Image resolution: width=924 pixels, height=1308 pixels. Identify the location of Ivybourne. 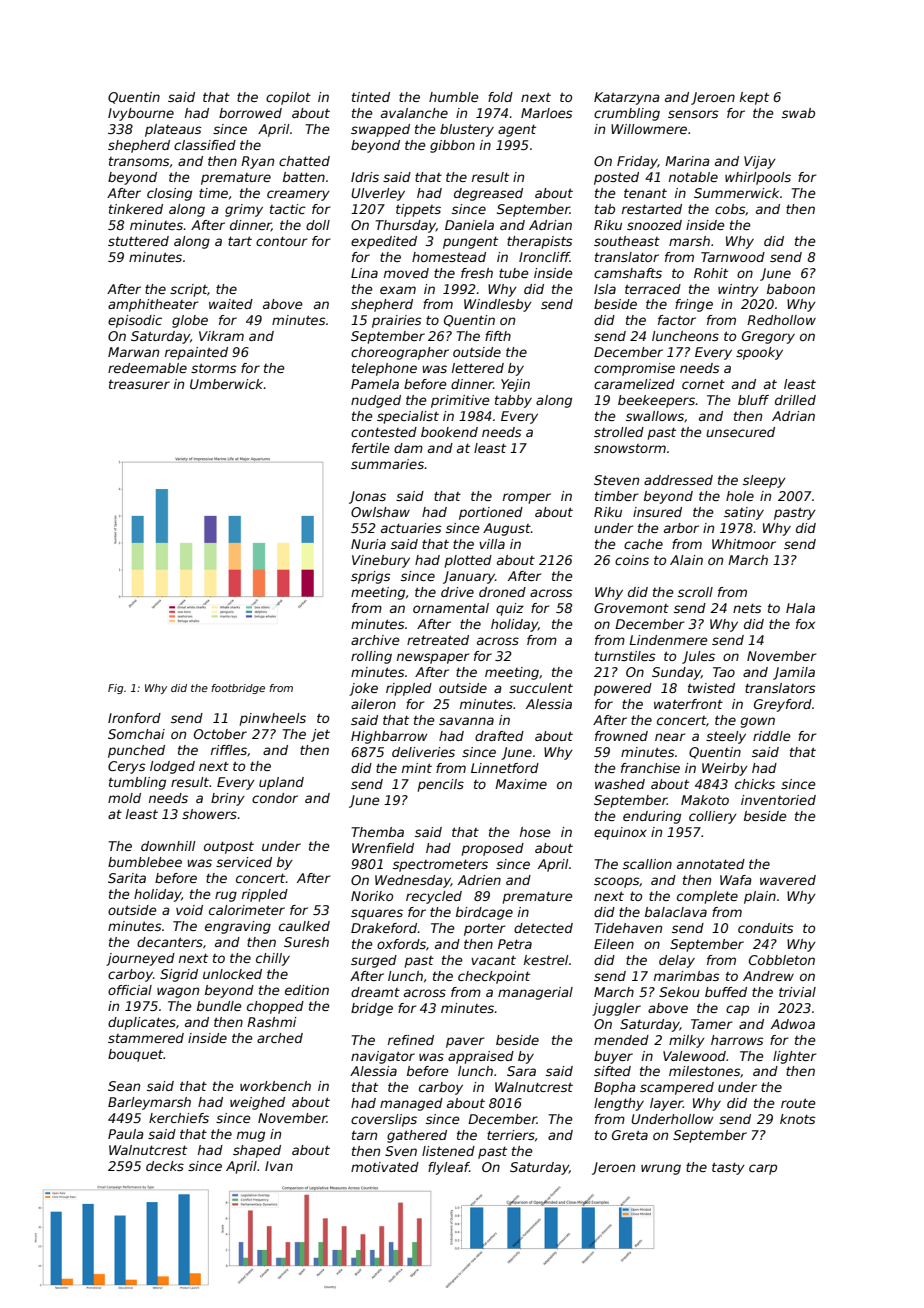
(141, 114).
